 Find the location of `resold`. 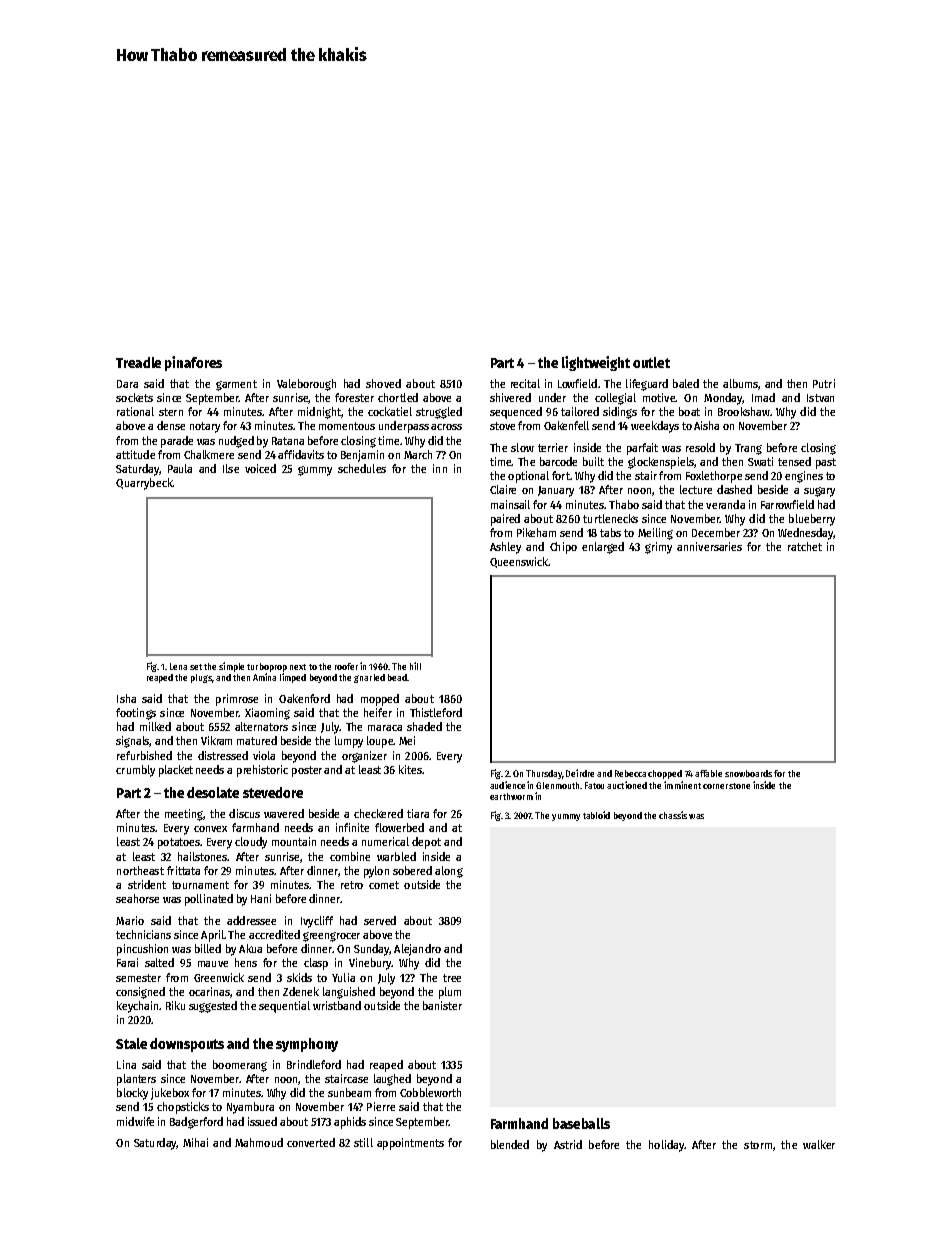

resold is located at coordinates (700, 447).
